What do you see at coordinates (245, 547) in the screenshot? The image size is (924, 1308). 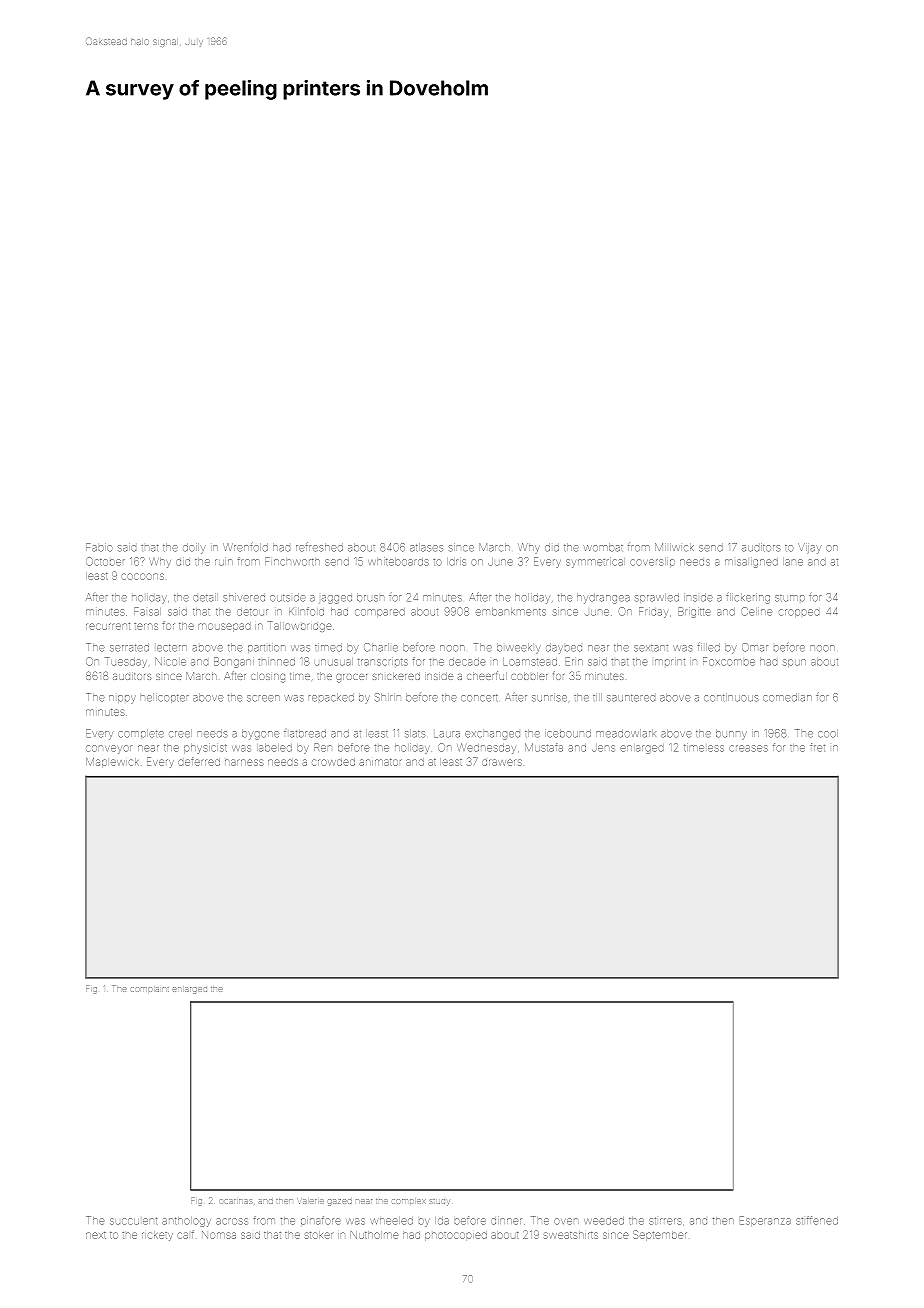 I see `Wrenfold` at bounding box center [245, 547].
